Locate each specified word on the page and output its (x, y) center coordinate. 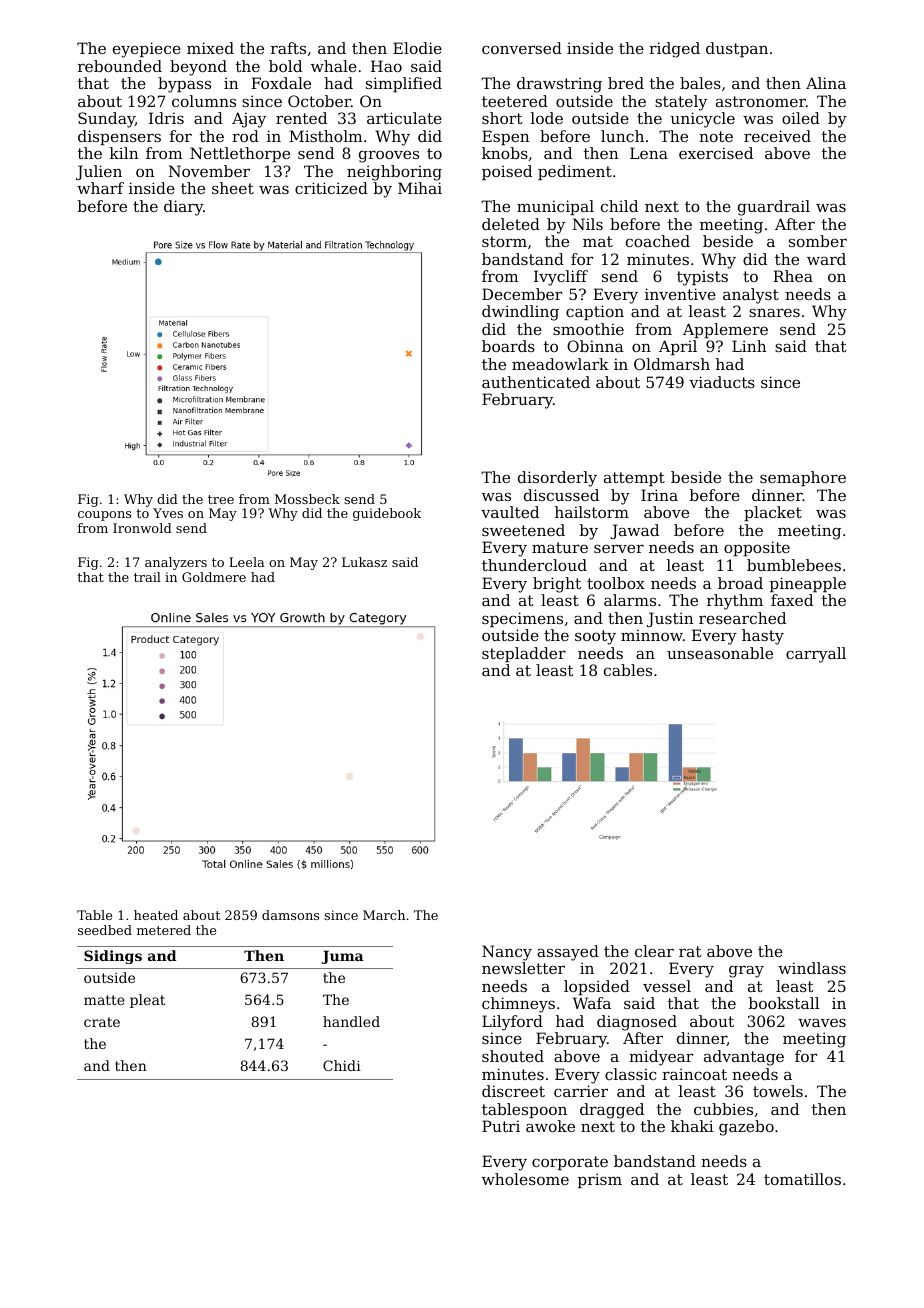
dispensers (119, 137)
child (619, 206)
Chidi (342, 1065)
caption (595, 312)
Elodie (417, 48)
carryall (816, 655)
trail (147, 577)
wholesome (525, 1179)
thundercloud (534, 565)
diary (183, 208)
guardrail (774, 208)
